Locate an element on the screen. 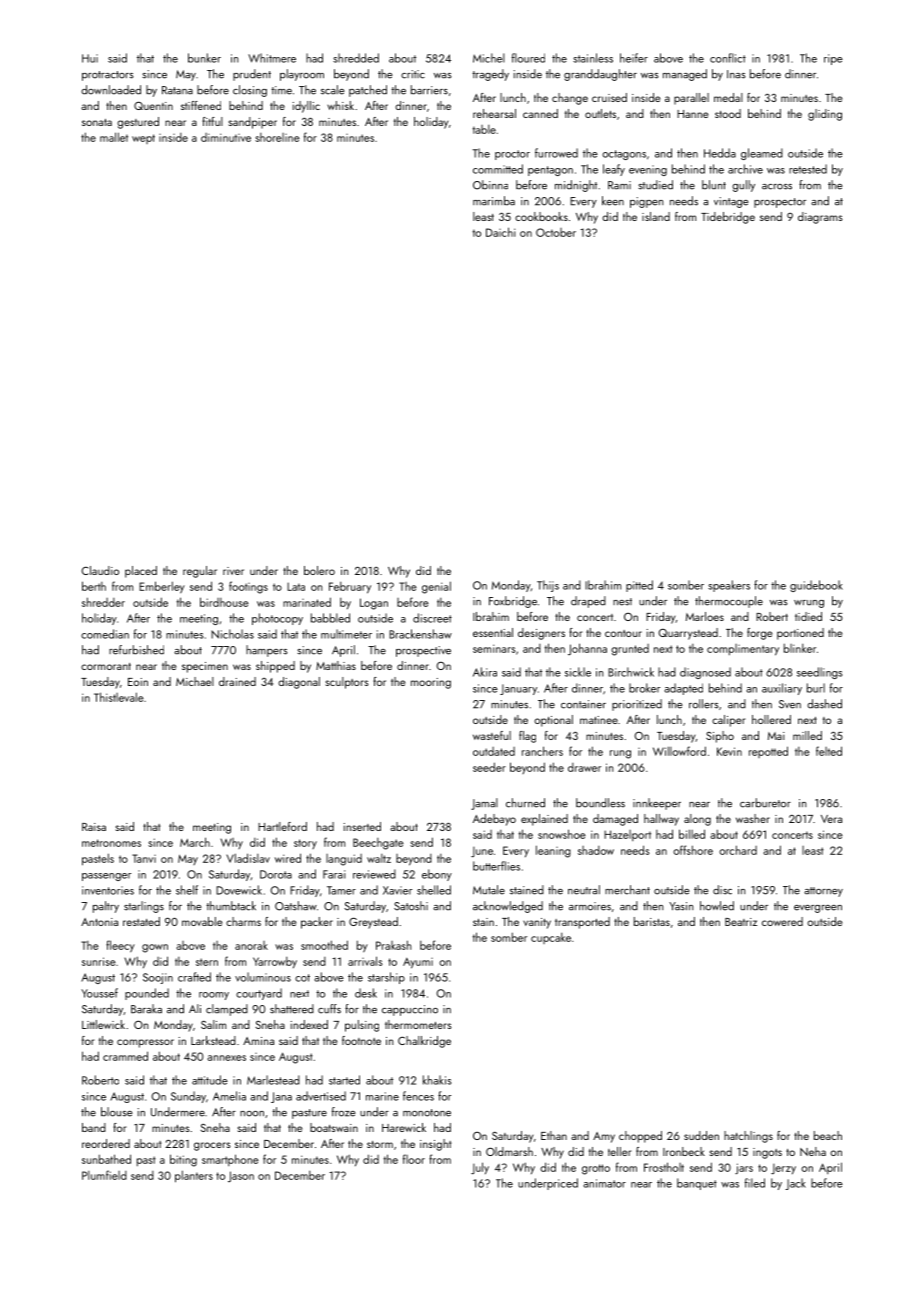 The width and height of the screenshot is (924, 1308). Mutale is located at coordinates (489, 890).
